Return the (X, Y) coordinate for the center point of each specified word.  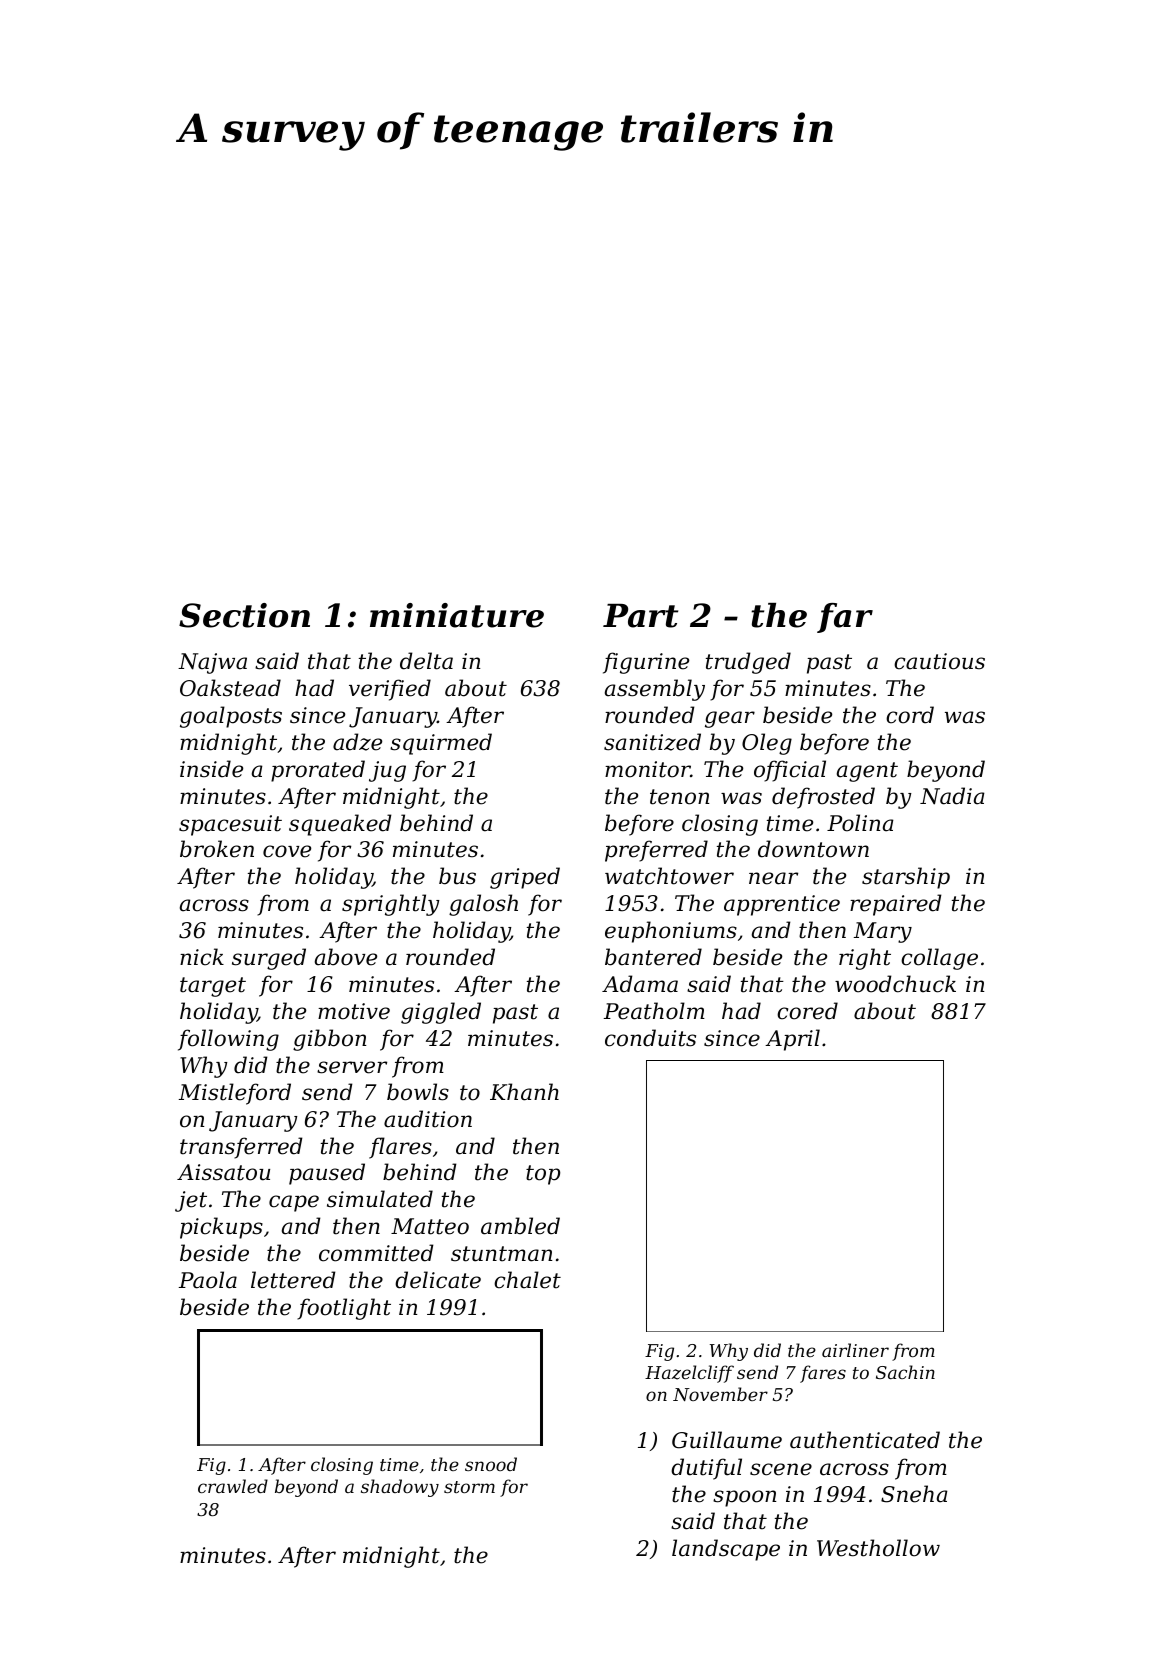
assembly (655, 690)
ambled (520, 1226)
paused (327, 1174)
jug (387, 771)
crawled (233, 1486)
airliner (855, 1350)
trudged (748, 663)
